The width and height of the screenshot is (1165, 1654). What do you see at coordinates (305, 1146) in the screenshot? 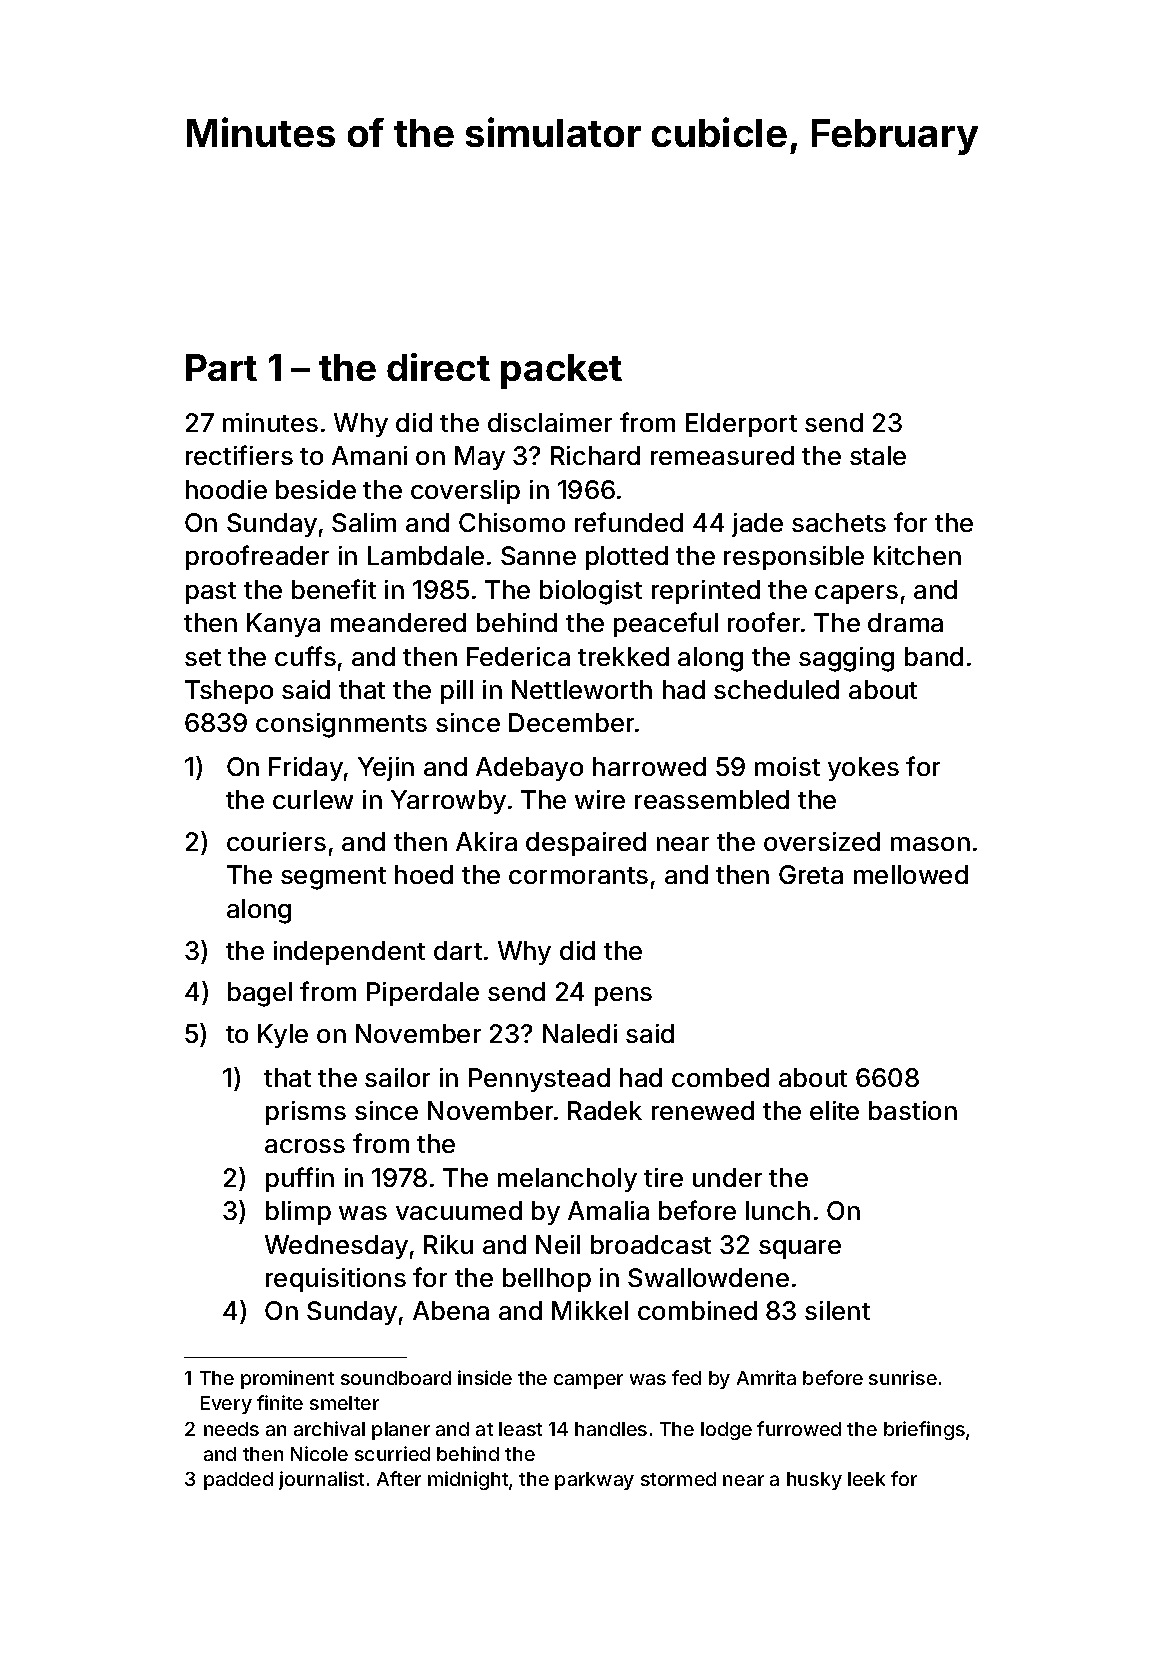
I see `across` at bounding box center [305, 1146].
